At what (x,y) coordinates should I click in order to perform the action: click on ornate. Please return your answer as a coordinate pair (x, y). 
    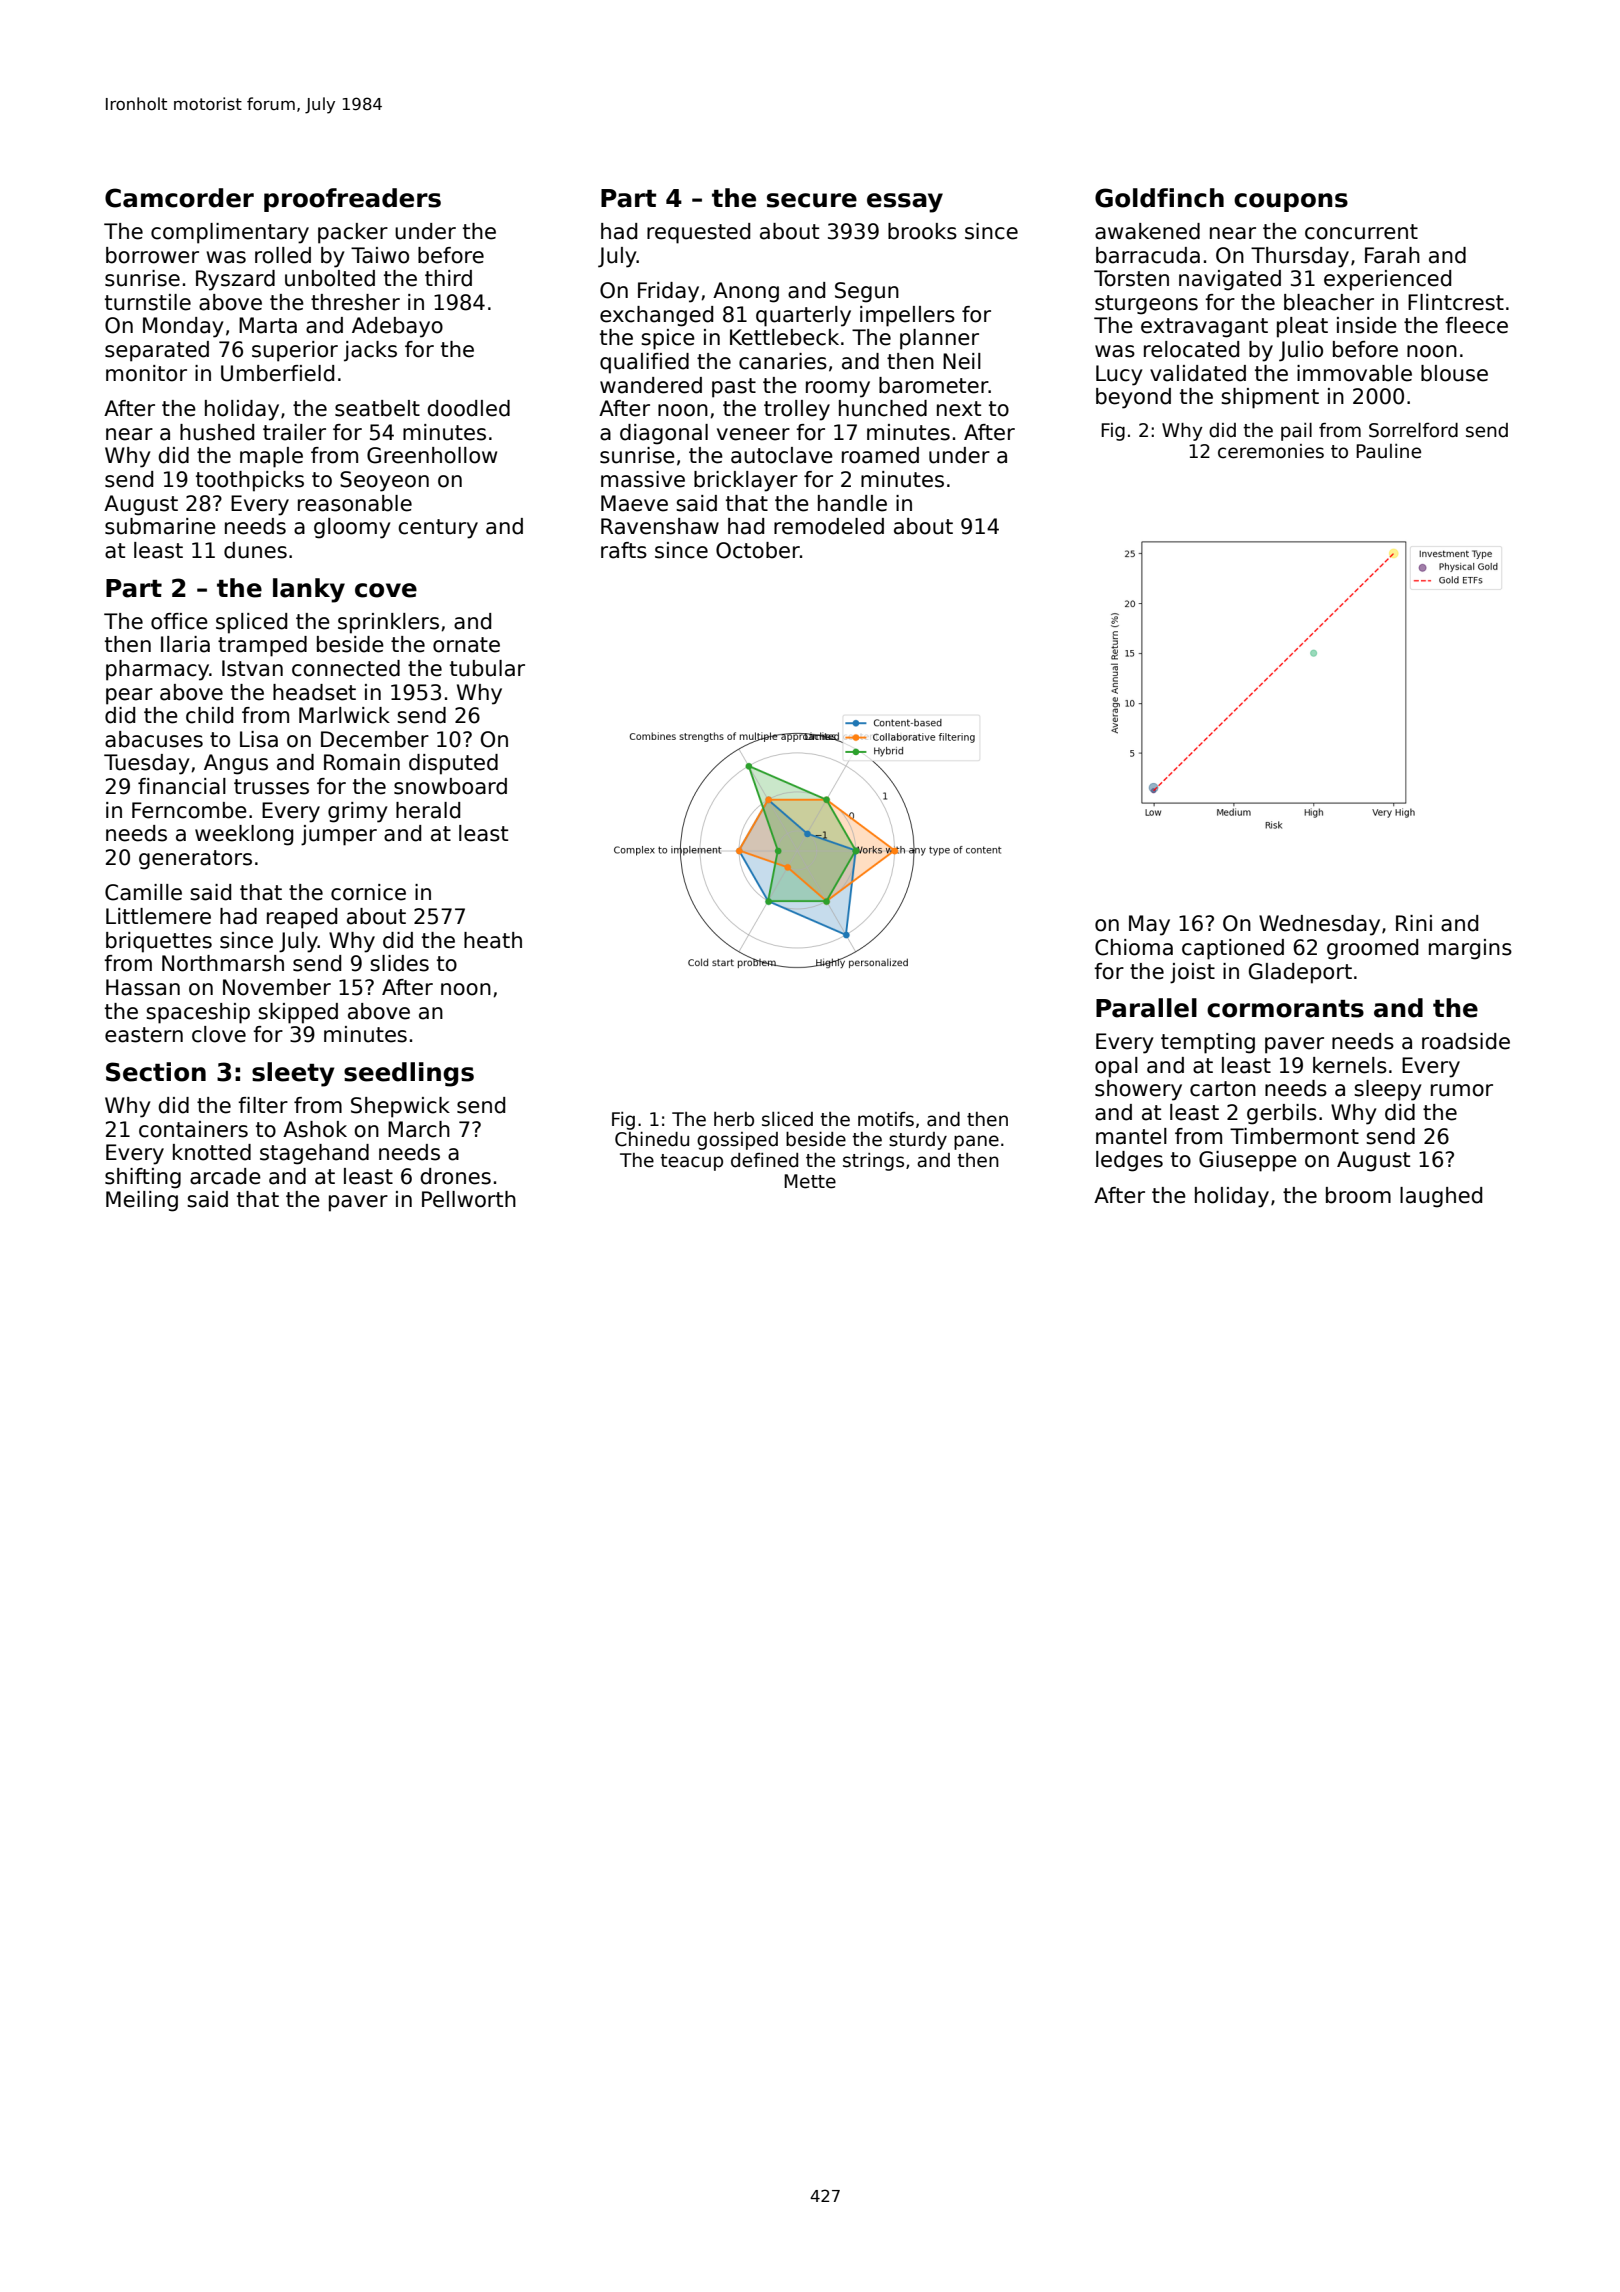
    Looking at the image, I should click on (466, 645).
